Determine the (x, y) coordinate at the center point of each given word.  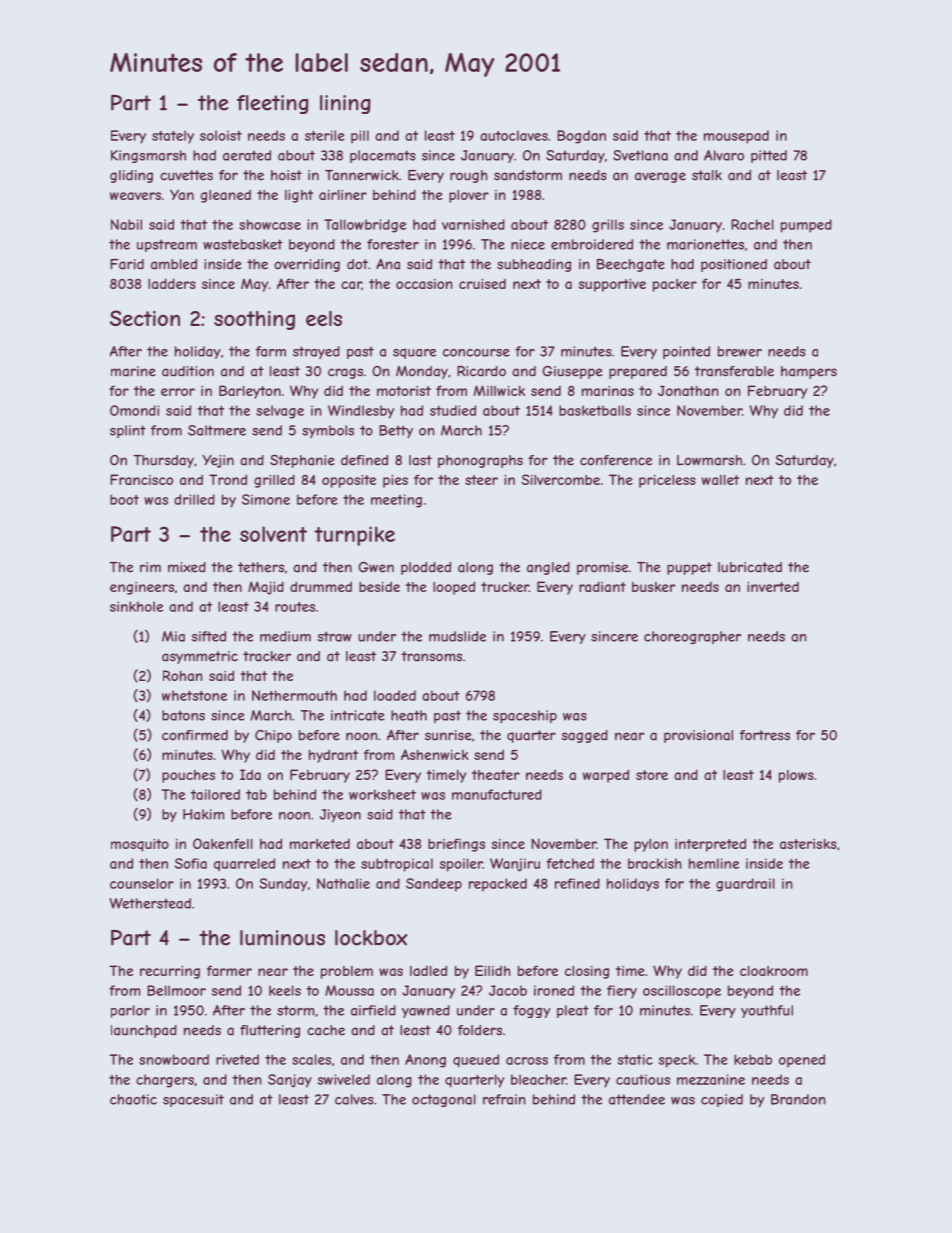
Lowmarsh (709, 460)
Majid (266, 588)
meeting (396, 501)
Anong (425, 1061)
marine (133, 371)
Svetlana (640, 155)
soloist (221, 135)
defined (364, 460)
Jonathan (688, 390)
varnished (473, 224)
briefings (456, 845)
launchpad (144, 1031)
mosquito (140, 845)
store (652, 775)
